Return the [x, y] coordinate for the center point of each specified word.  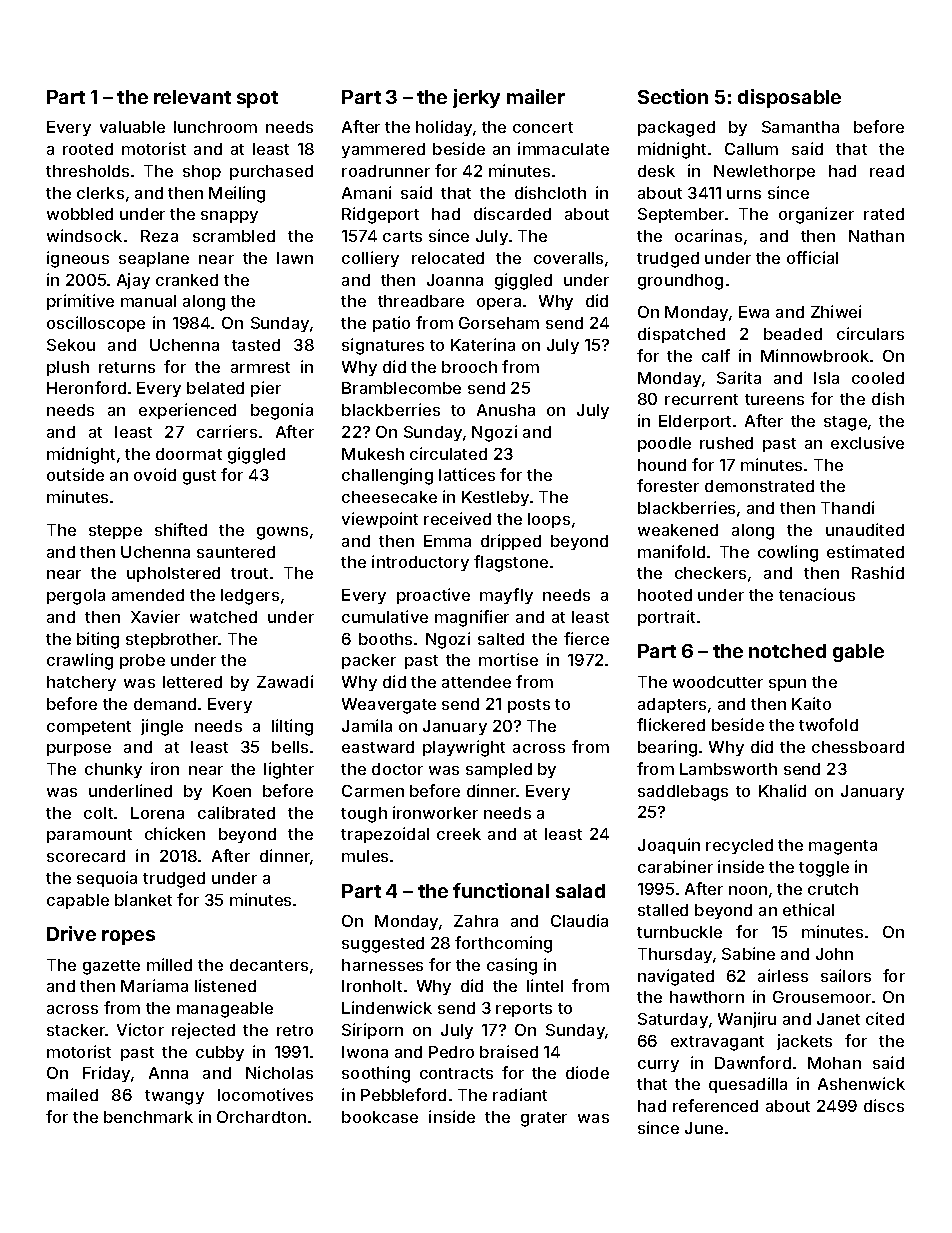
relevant [192, 97]
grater [544, 1119]
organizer [816, 215]
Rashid [878, 572]
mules [365, 856]
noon [748, 890]
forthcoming [503, 944]
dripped [511, 542]
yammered [383, 150]
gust [199, 477]
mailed [72, 1094]
